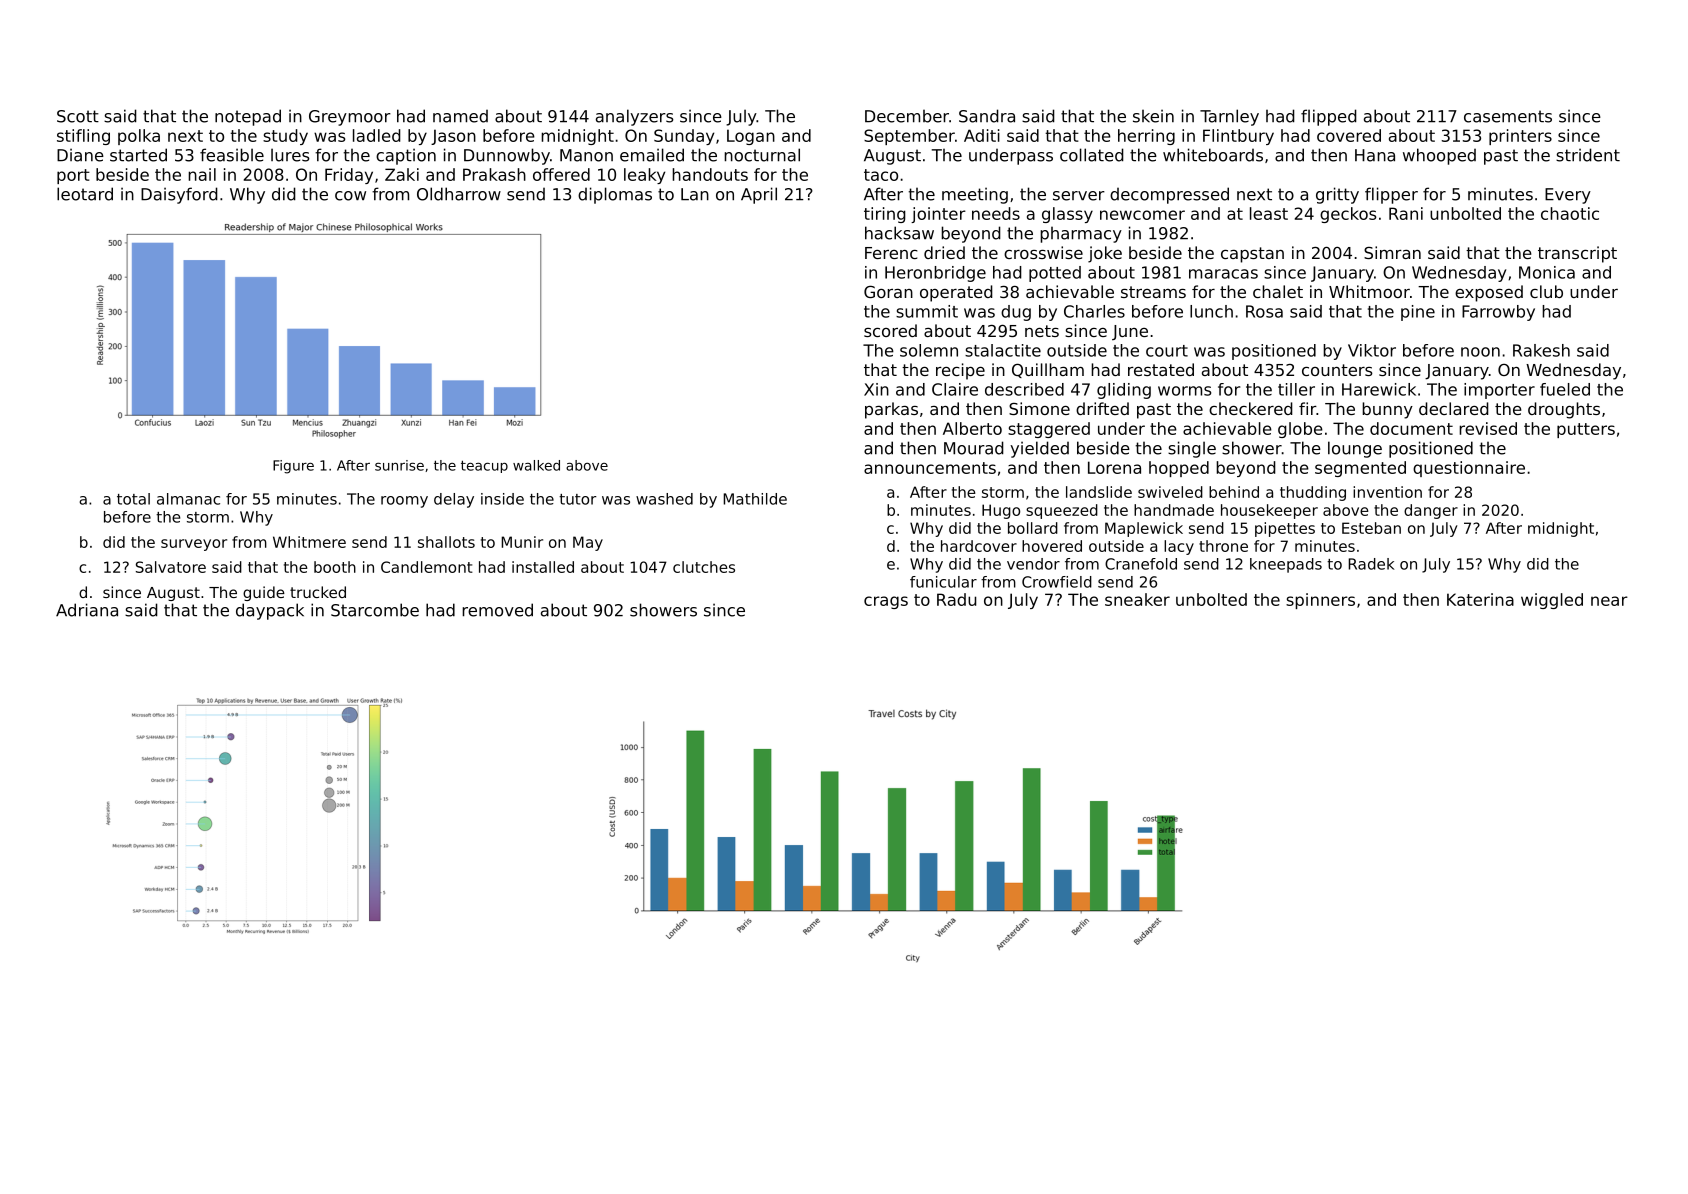 The image size is (1688, 1194). What do you see at coordinates (1586, 430) in the screenshot?
I see `putters` at bounding box center [1586, 430].
